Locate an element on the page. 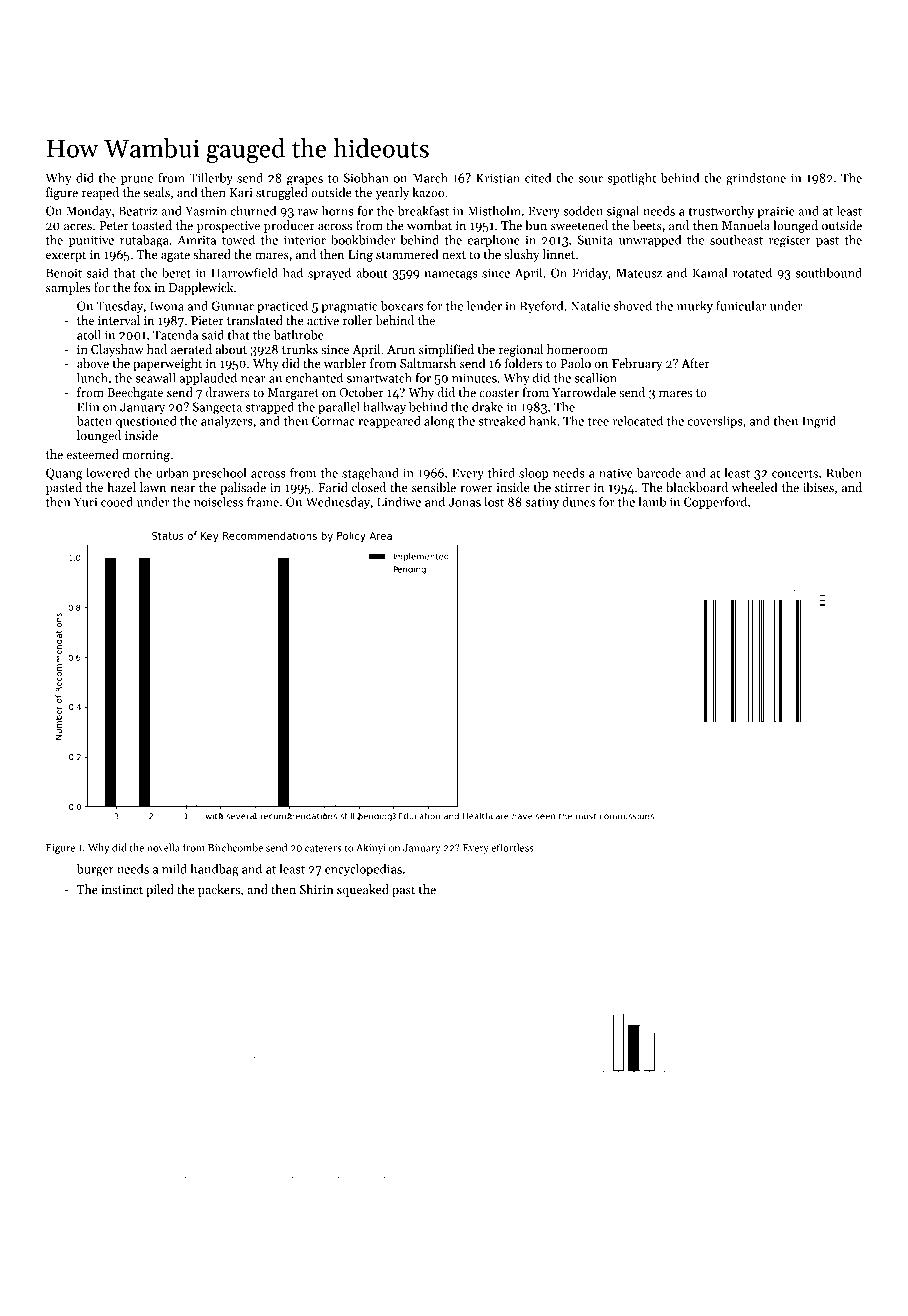  Copperford is located at coordinates (715, 503).
